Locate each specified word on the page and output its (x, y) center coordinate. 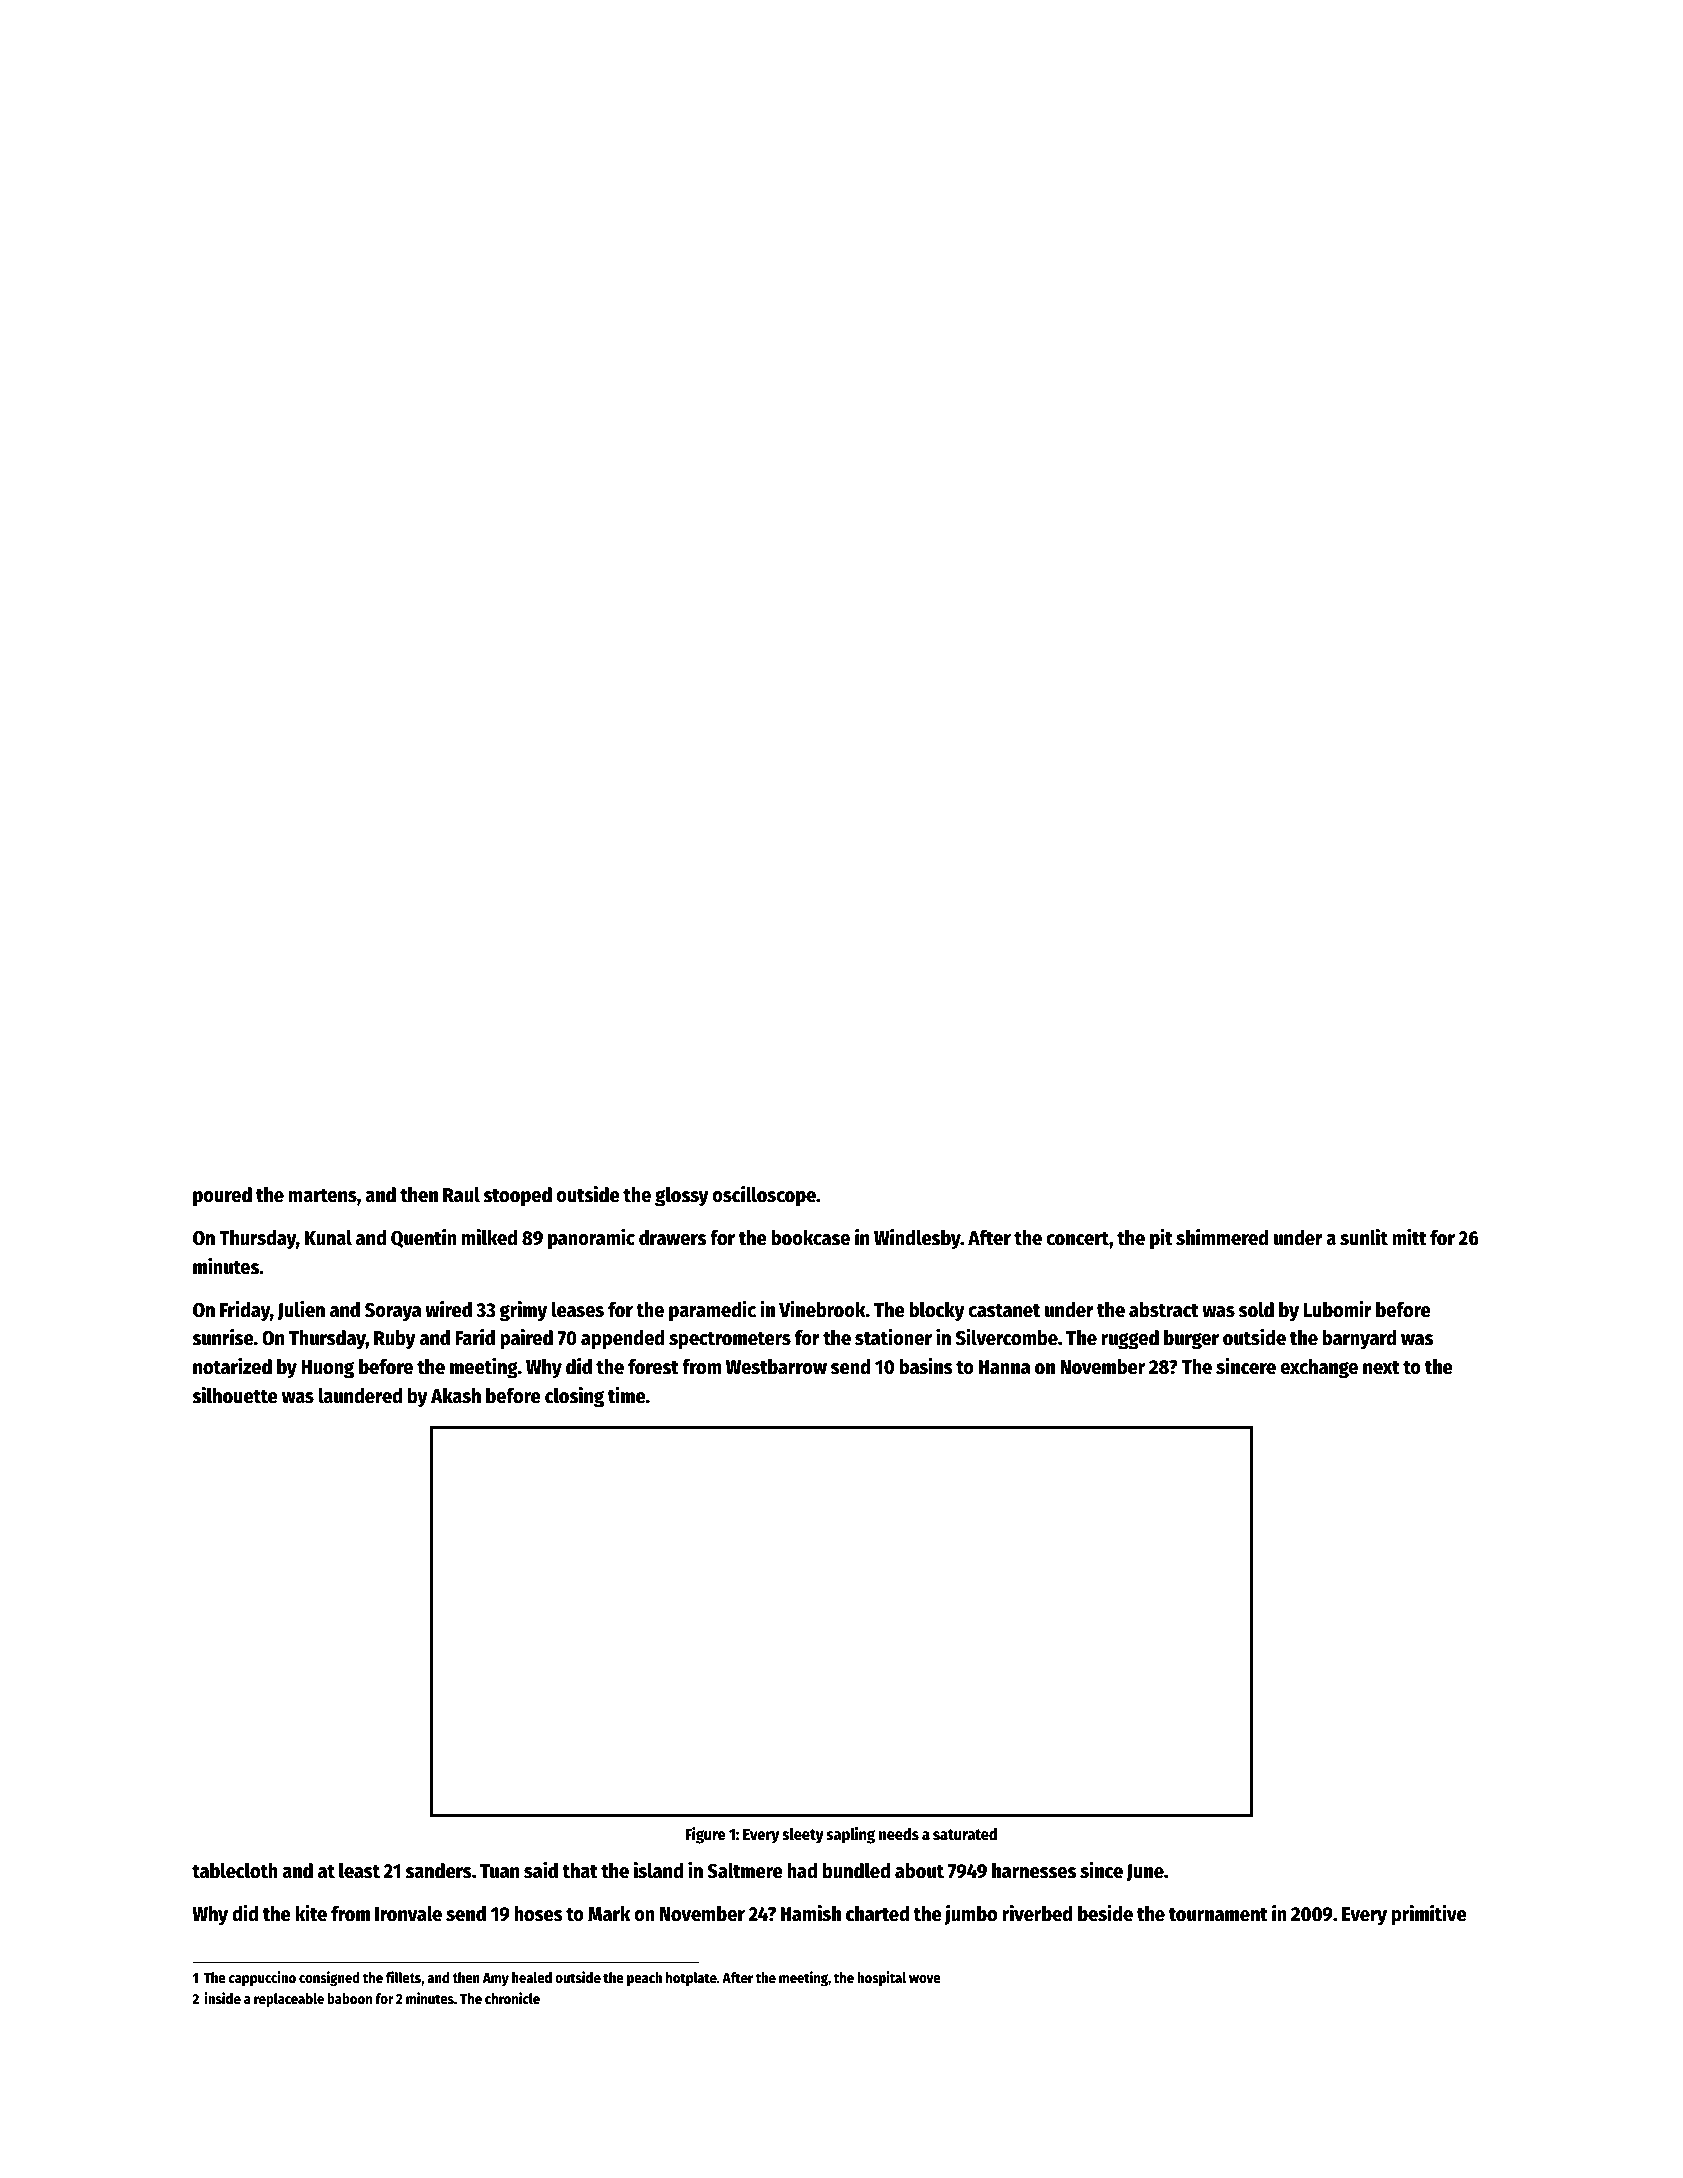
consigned (329, 1978)
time (627, 1395)
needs (899, 1834)
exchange (1319, 1369)
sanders (438, 1871)
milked (490, 1237)
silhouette (235, 1395)
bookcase (810, 1238)
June (1145, 1872)
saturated (965, 1834)
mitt (1409, 1237)
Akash (456, 1396)
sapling (851, 1835)
